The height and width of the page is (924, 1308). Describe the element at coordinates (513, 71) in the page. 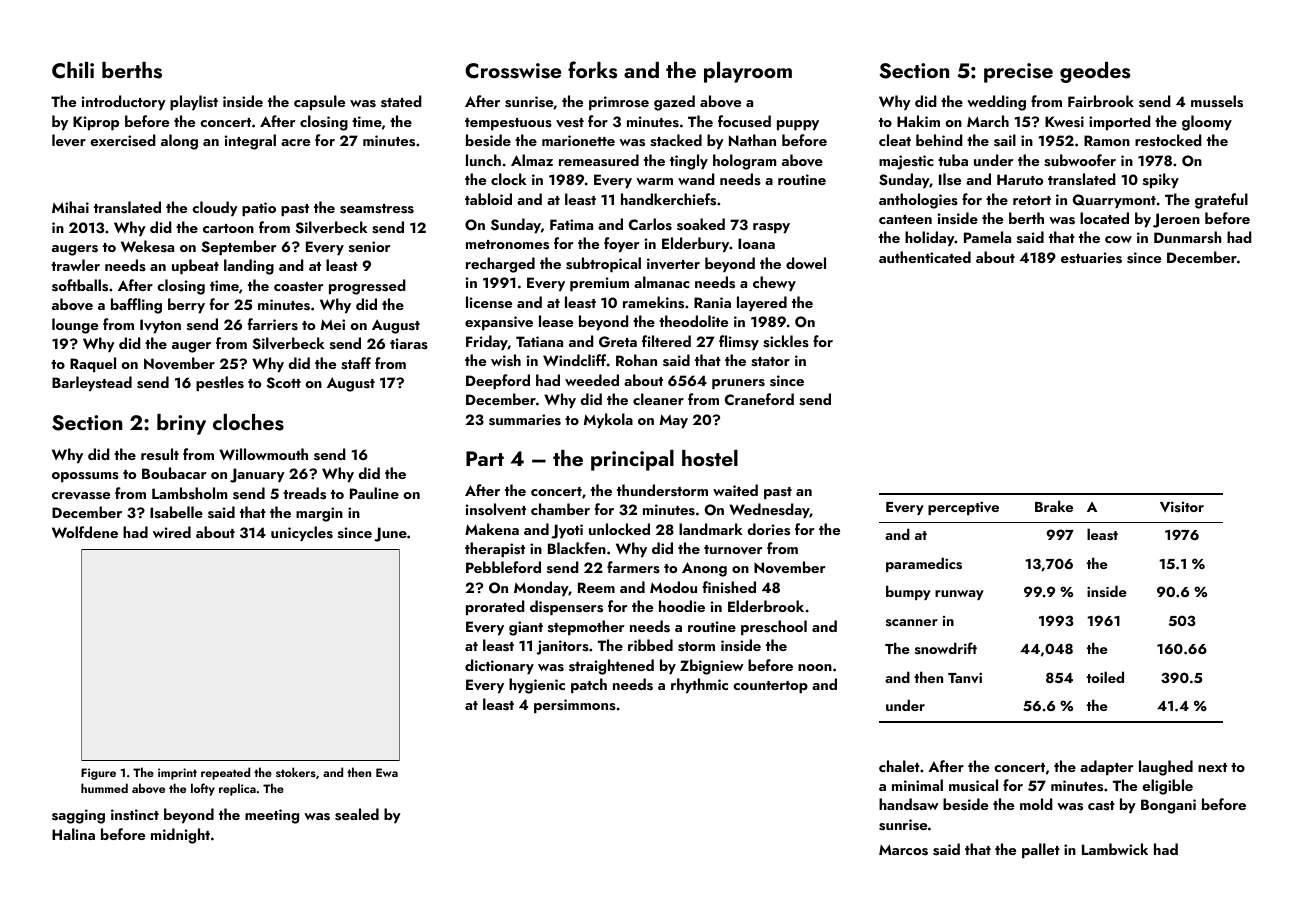

I see `Crosswise` at that location.
